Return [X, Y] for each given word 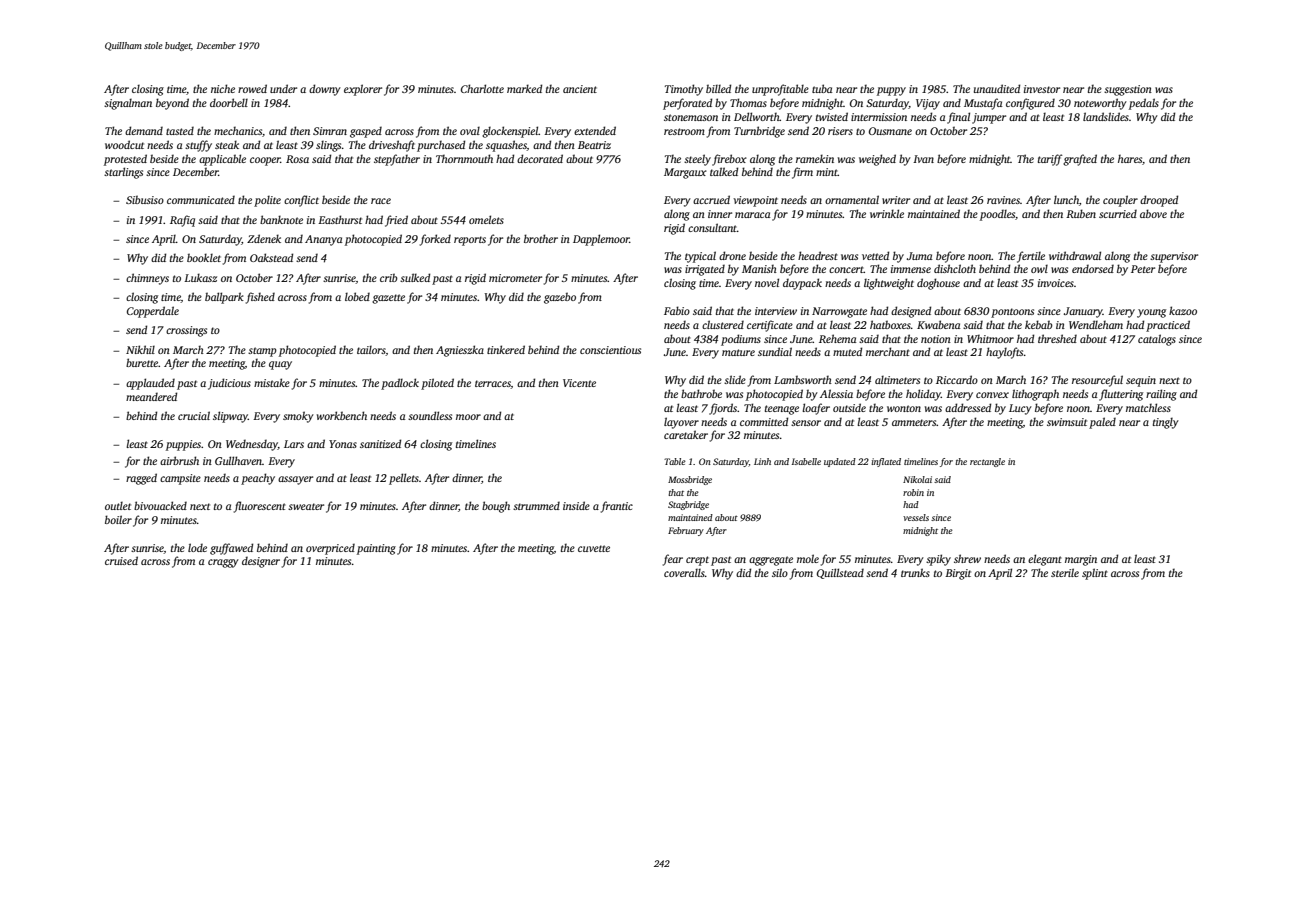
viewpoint [755, 201]
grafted [1080, 160]
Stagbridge [688, 505]
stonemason [691, 117]
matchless [1148, 407]
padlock [400, 384]
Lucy [1020, 409]
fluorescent [260, 507]
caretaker [686, 434]
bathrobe [701, 393]
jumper [989, 118]
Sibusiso [145, 199]
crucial [194, 415]
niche [223, 88]
